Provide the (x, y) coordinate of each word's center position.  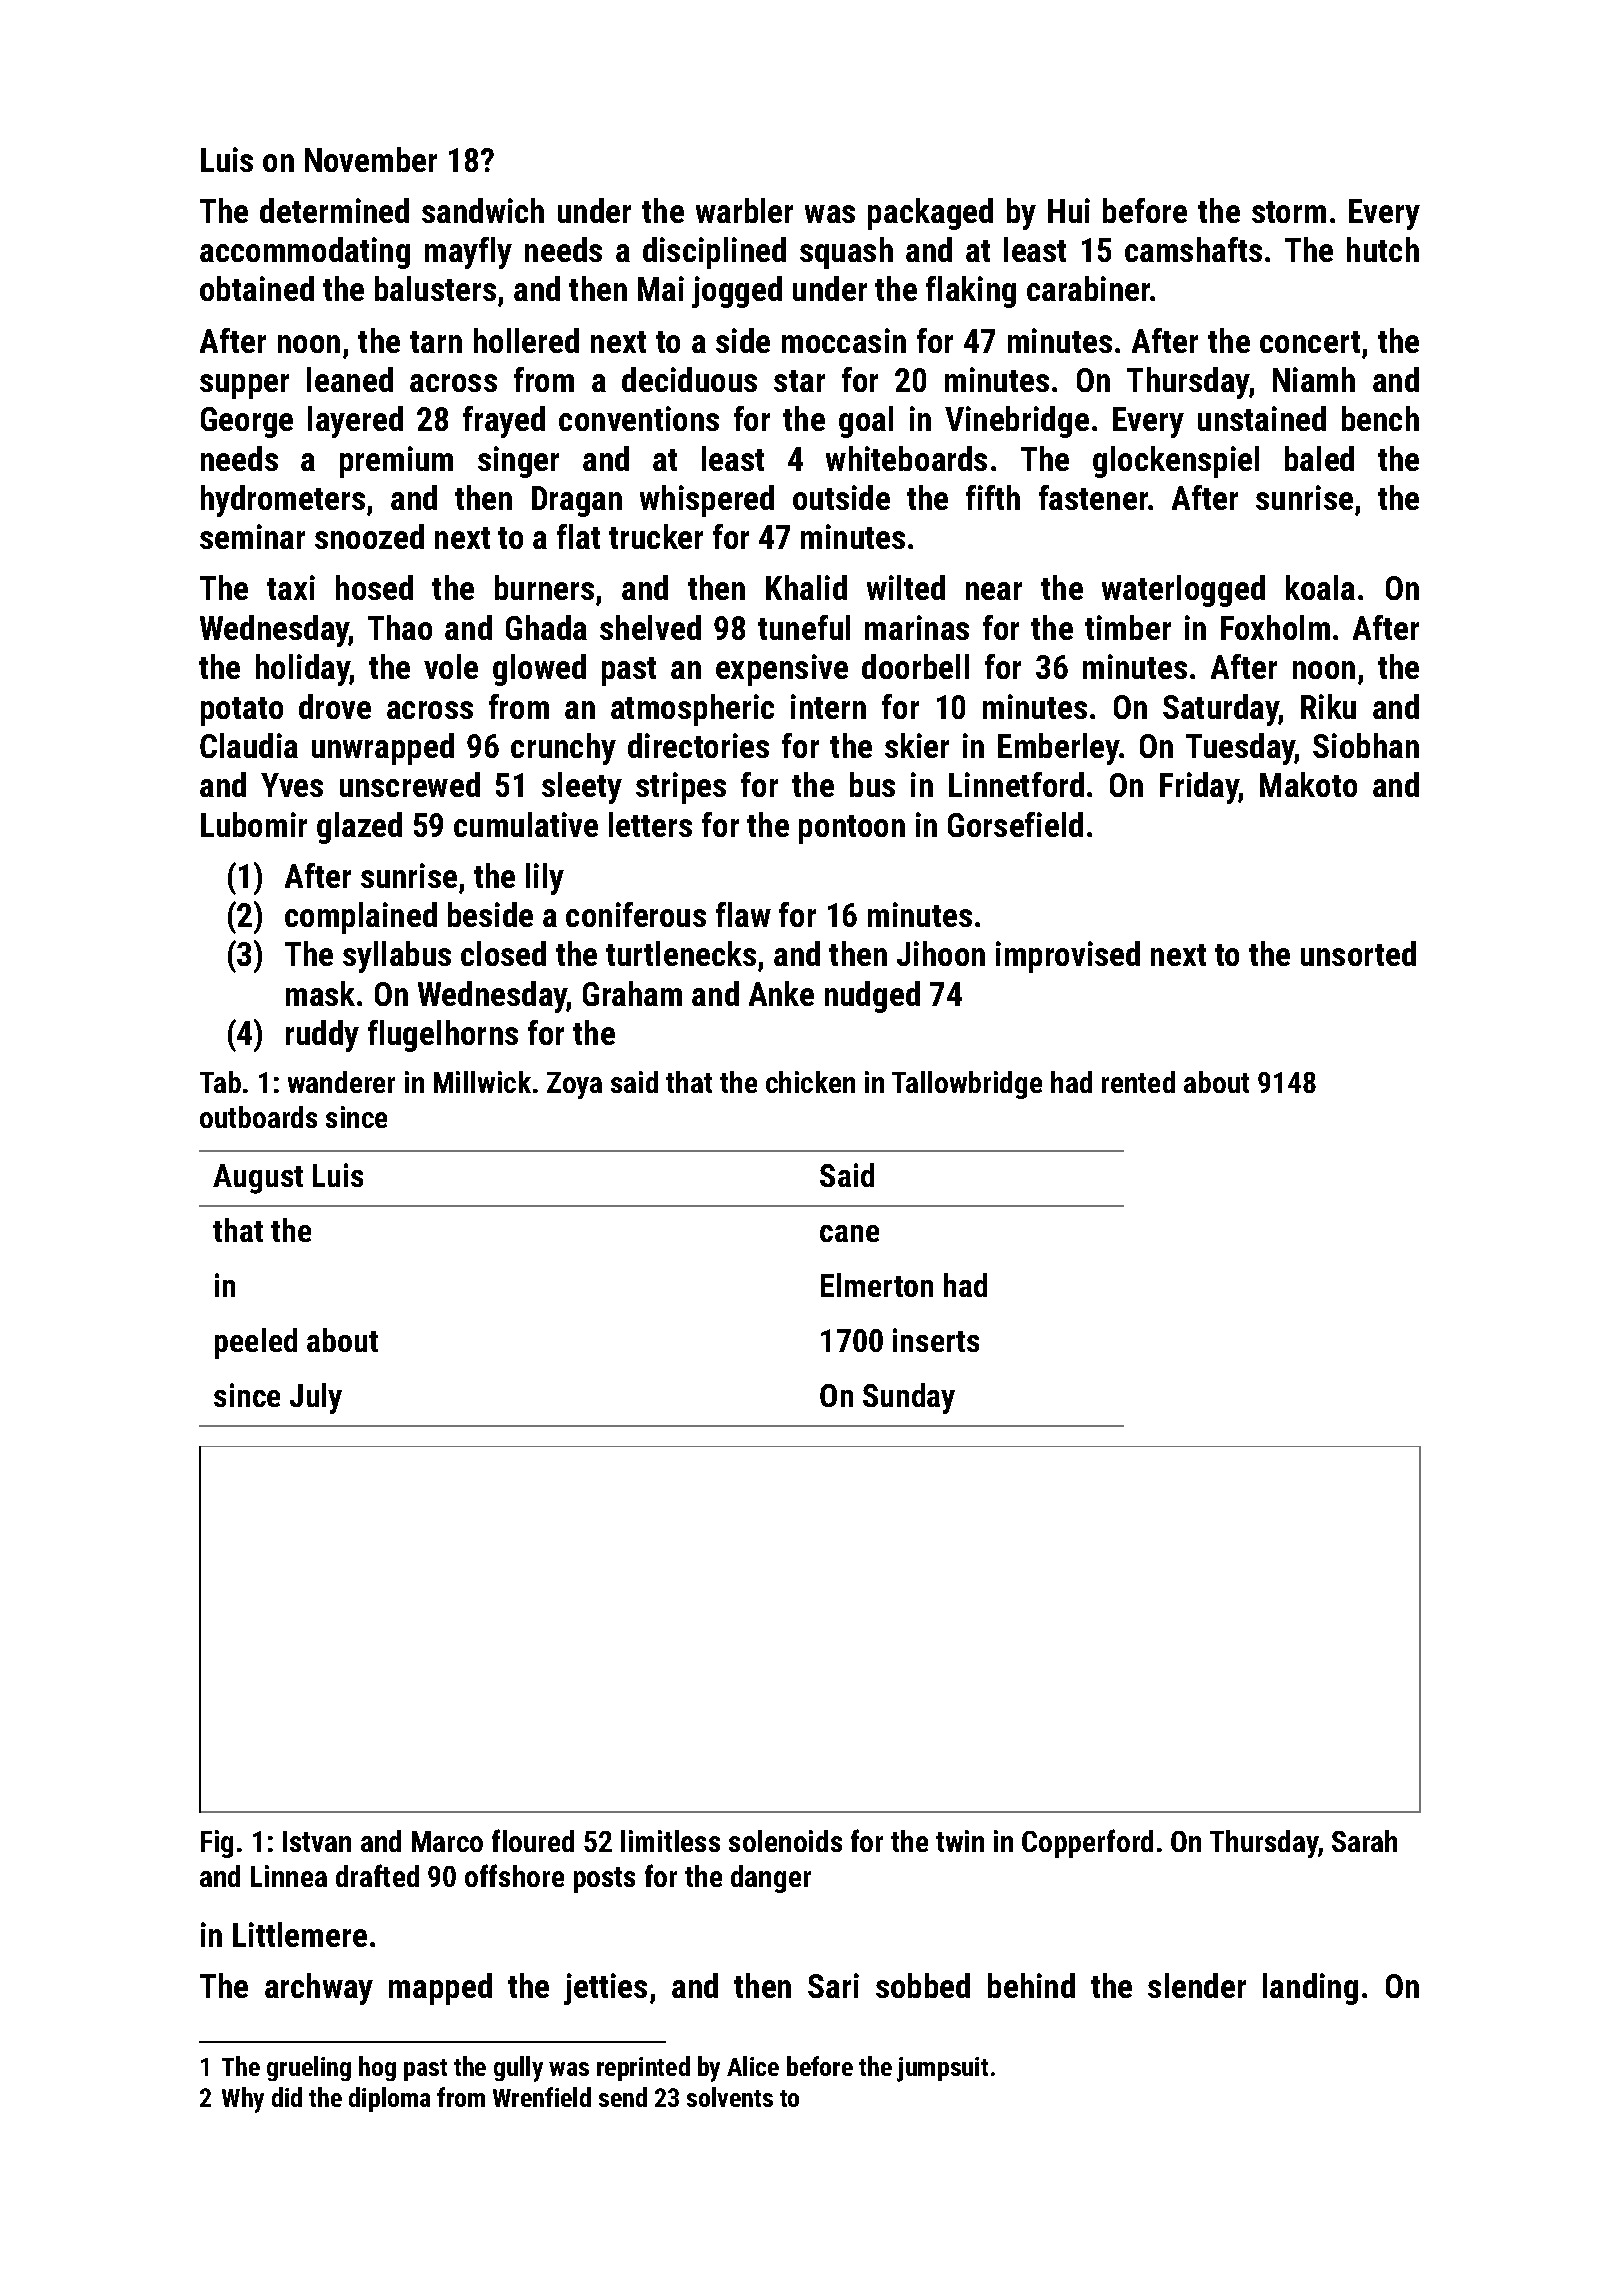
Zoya (574, 1085)
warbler (744, 210)
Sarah (1364, 1841)
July (316, 1398)
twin (960, 1841)
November (371, 159)
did (287, 2097)
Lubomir (254, 824)
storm (1289, 212)
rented (1138, 1082)
